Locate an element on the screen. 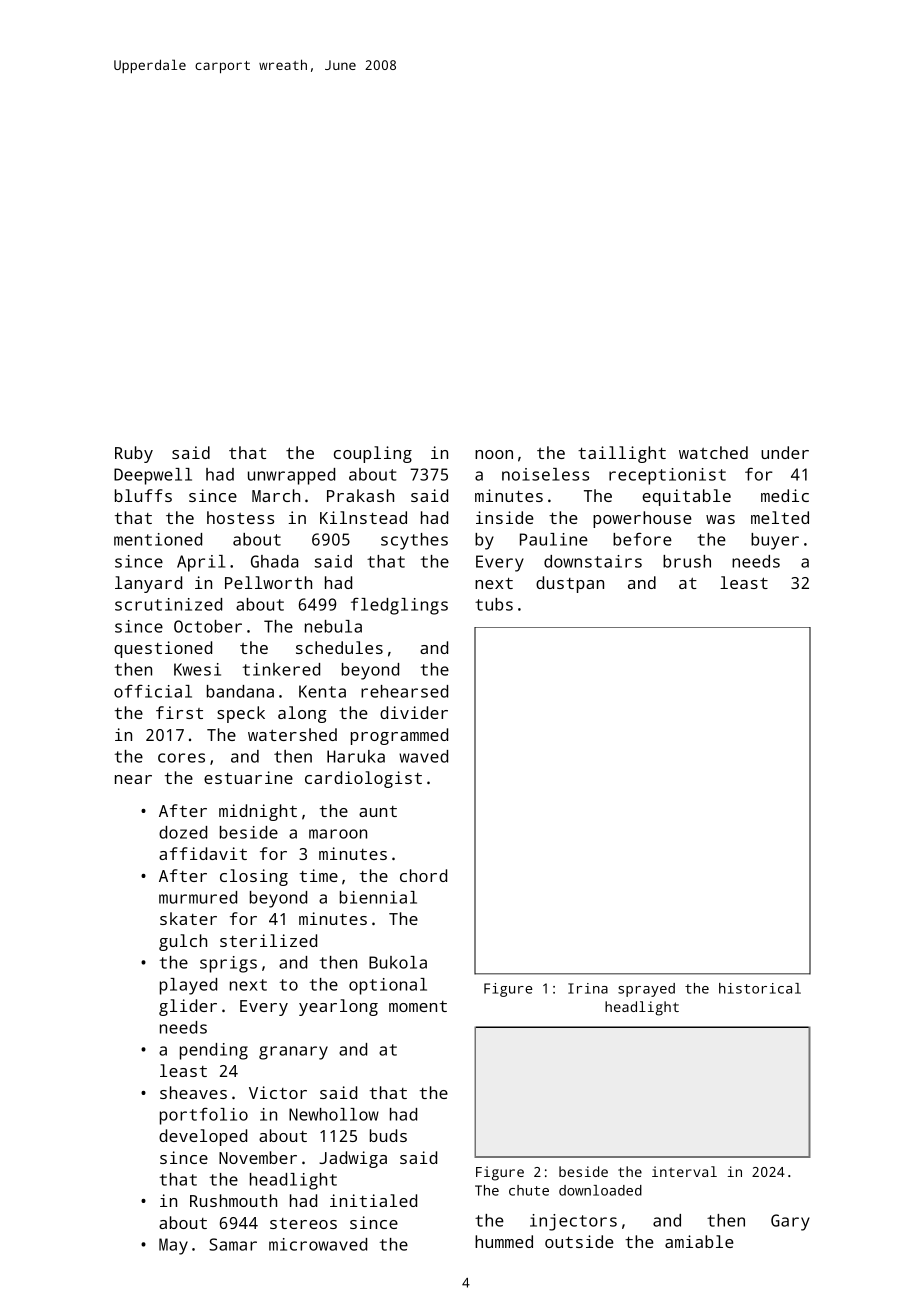 The image size is (924, 1314). sterilized is located at coordinates (268, 940).
